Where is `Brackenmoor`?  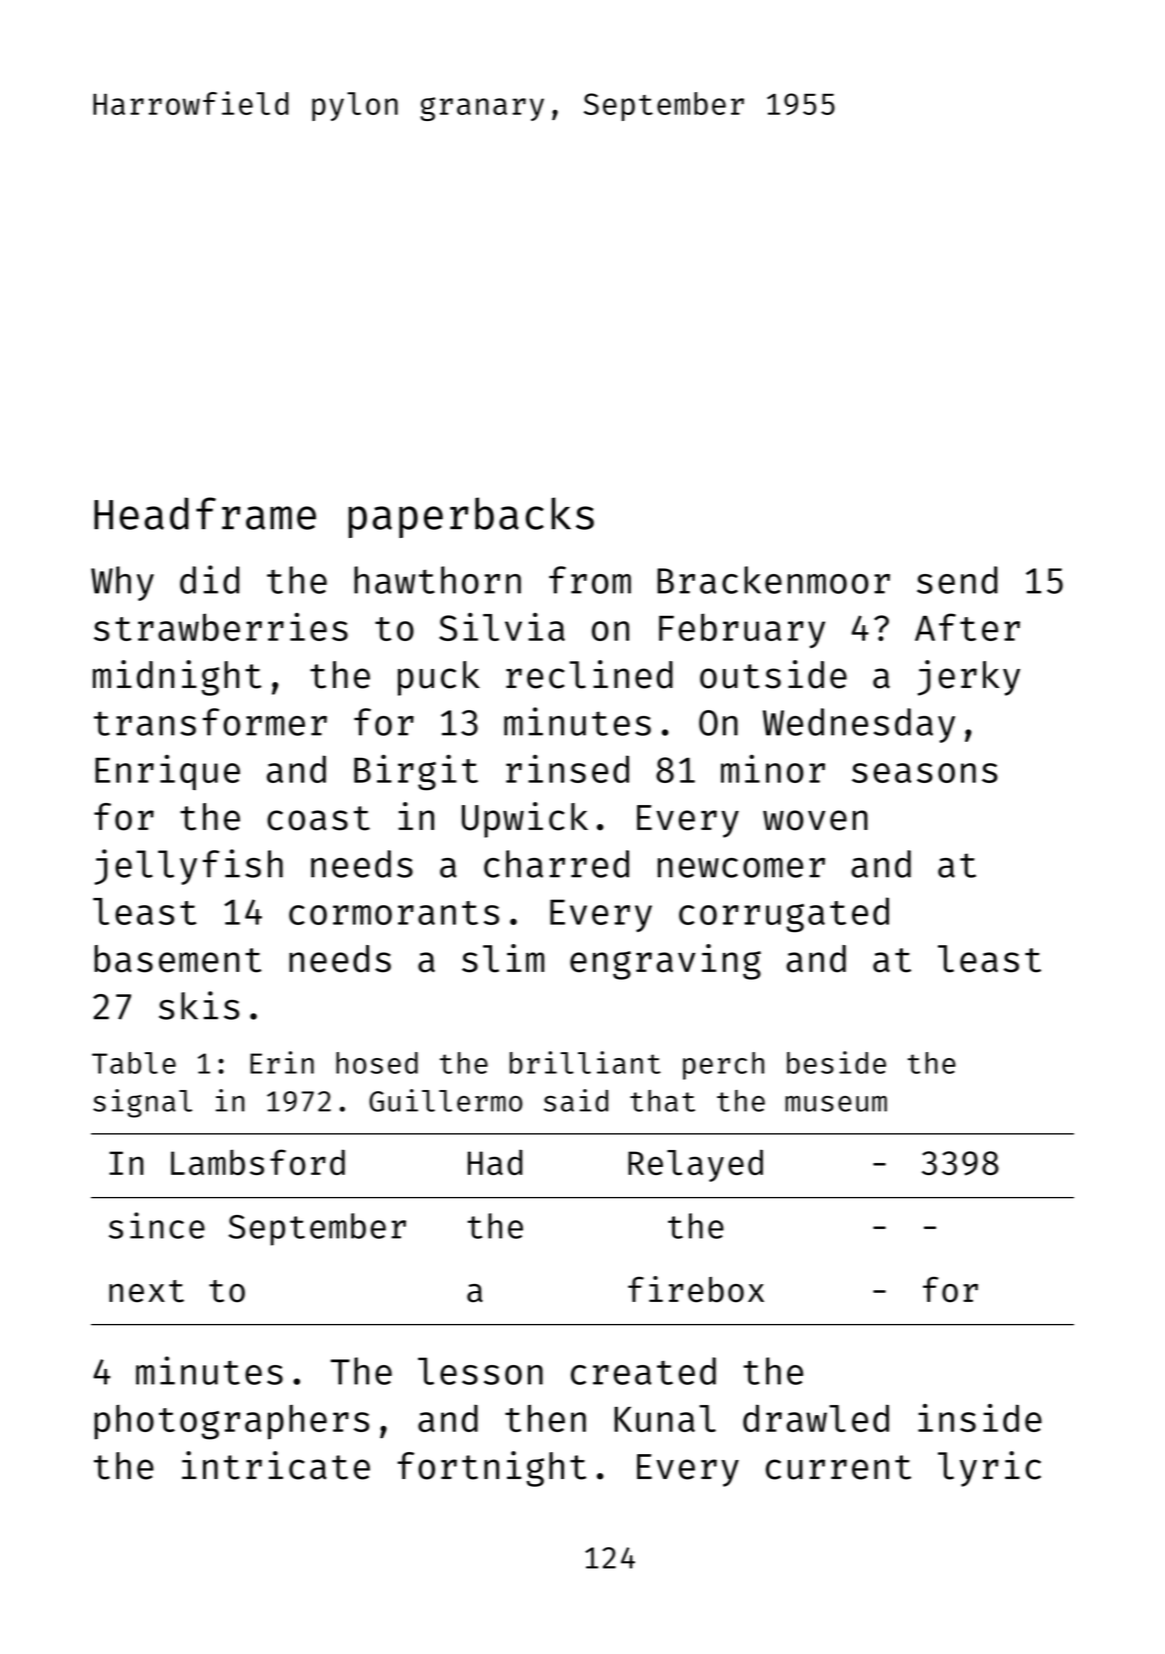 Brackenmoor is located at coordinates (773, 580).
